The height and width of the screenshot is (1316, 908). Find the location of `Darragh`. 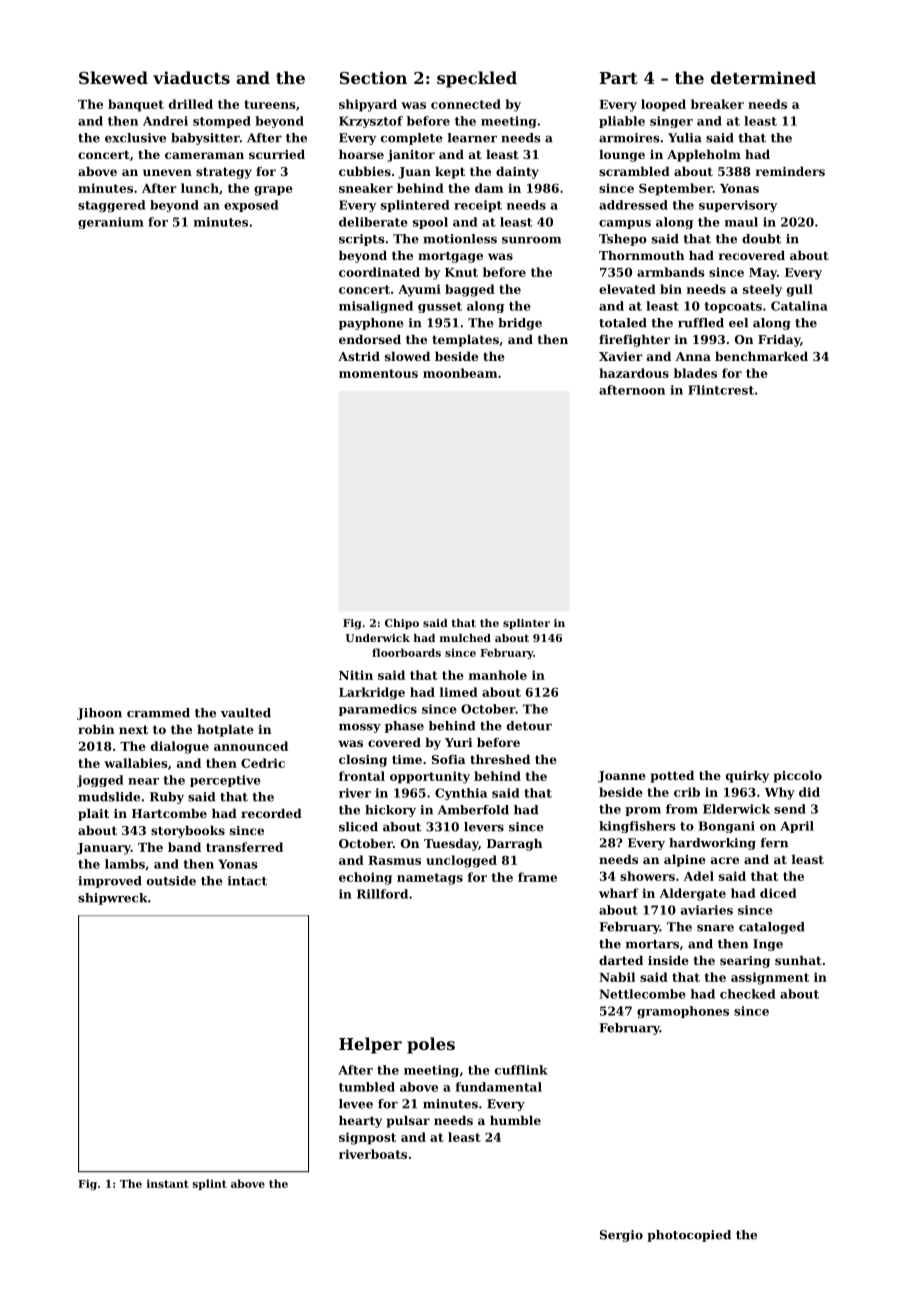

Darragh is located at coordinates (514, 844).
